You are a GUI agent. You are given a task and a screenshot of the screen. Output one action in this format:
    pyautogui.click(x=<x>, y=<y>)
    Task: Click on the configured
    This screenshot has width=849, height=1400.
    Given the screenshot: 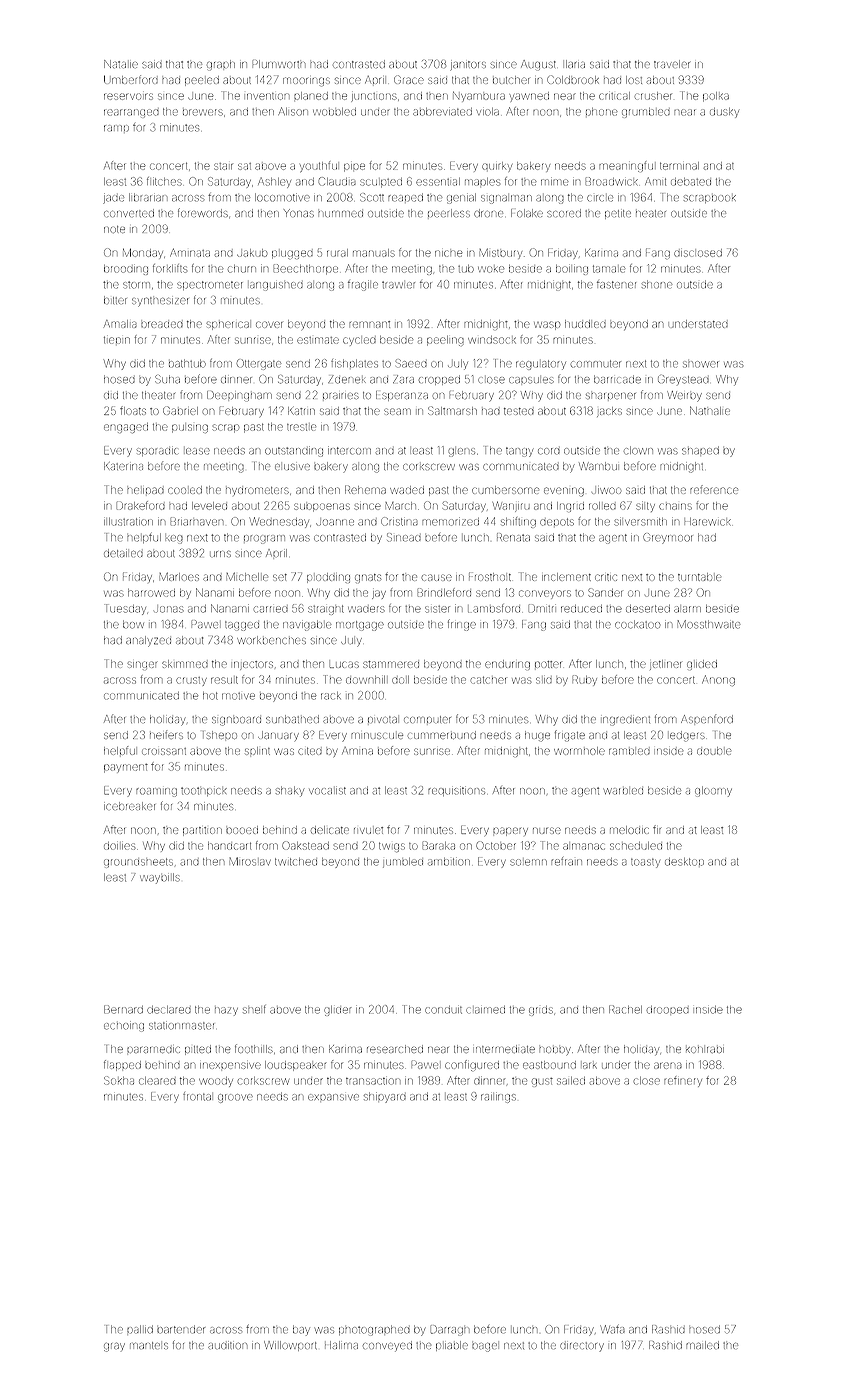 What is the action you would take?
    pyautogui.click(x=472, y=1065)
